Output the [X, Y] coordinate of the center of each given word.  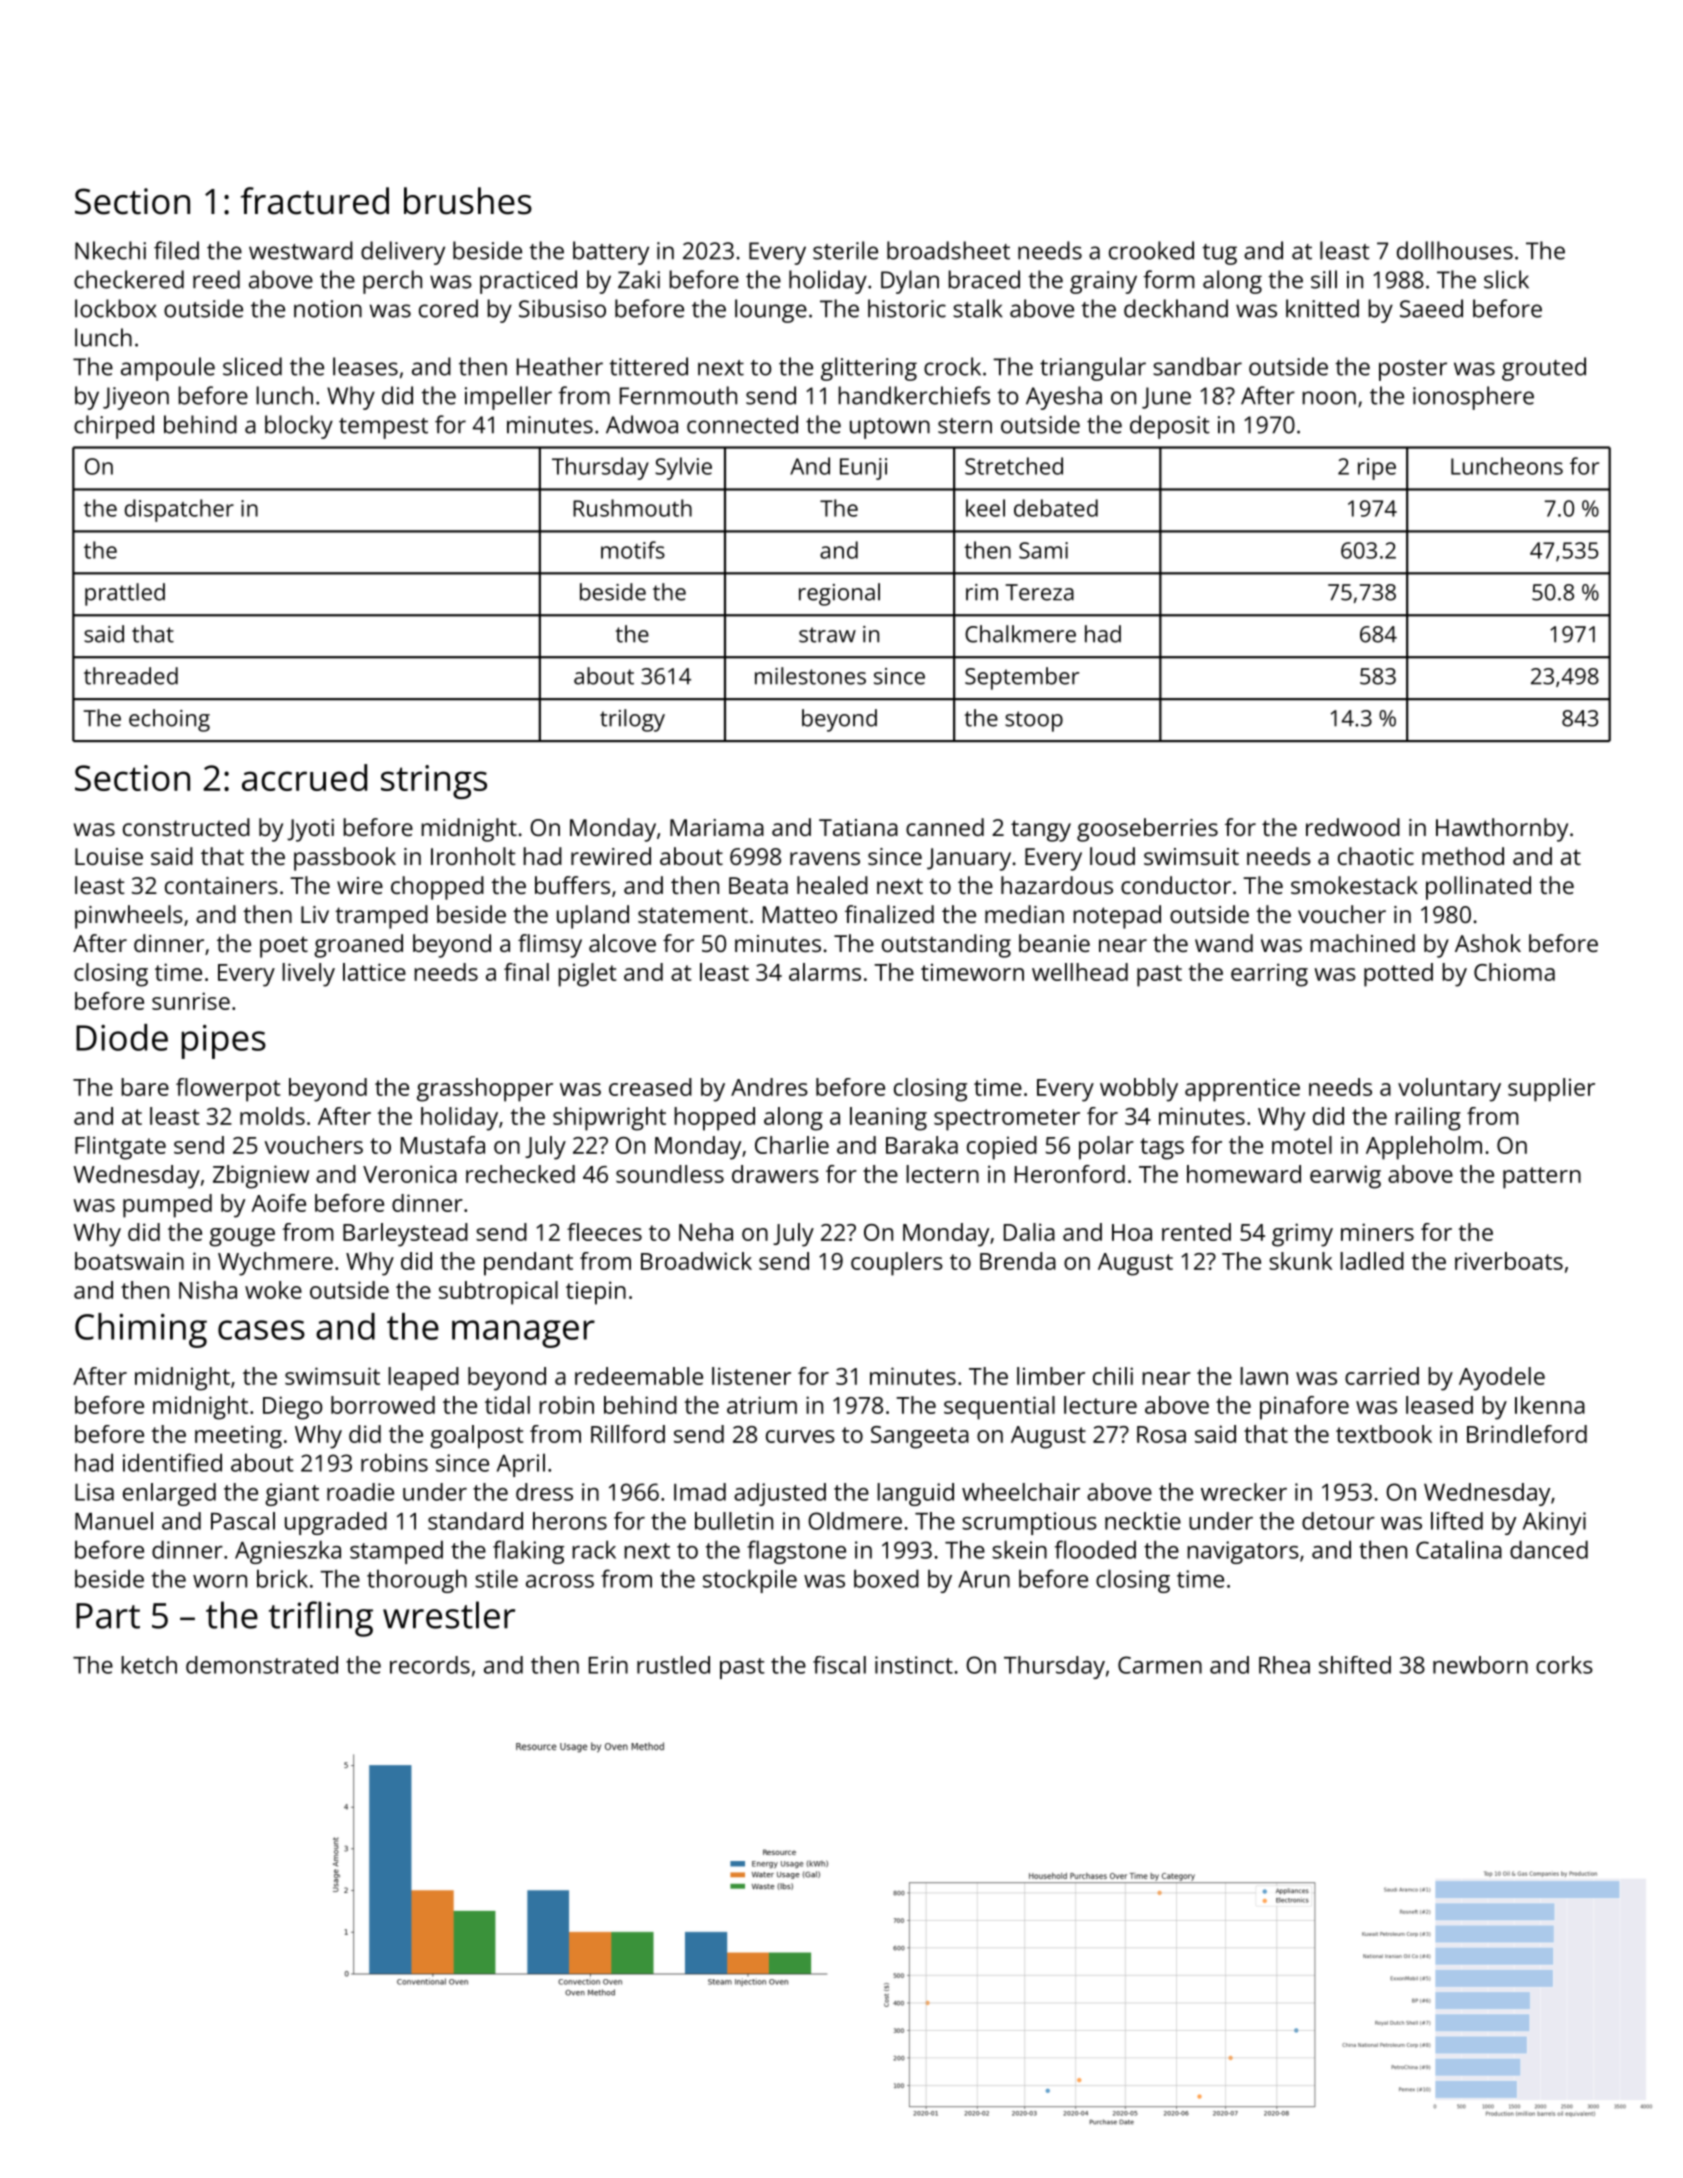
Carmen [1160, 1665]
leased [1439, 1405]
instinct [914, 1665]
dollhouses [1455, 250]
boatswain [129, 1261]
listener [751, 1376]
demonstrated [262, 1665]
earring [1269, 975]
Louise [109, 856]
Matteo [800, 914]
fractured [315, 201]
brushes [468, 201]
